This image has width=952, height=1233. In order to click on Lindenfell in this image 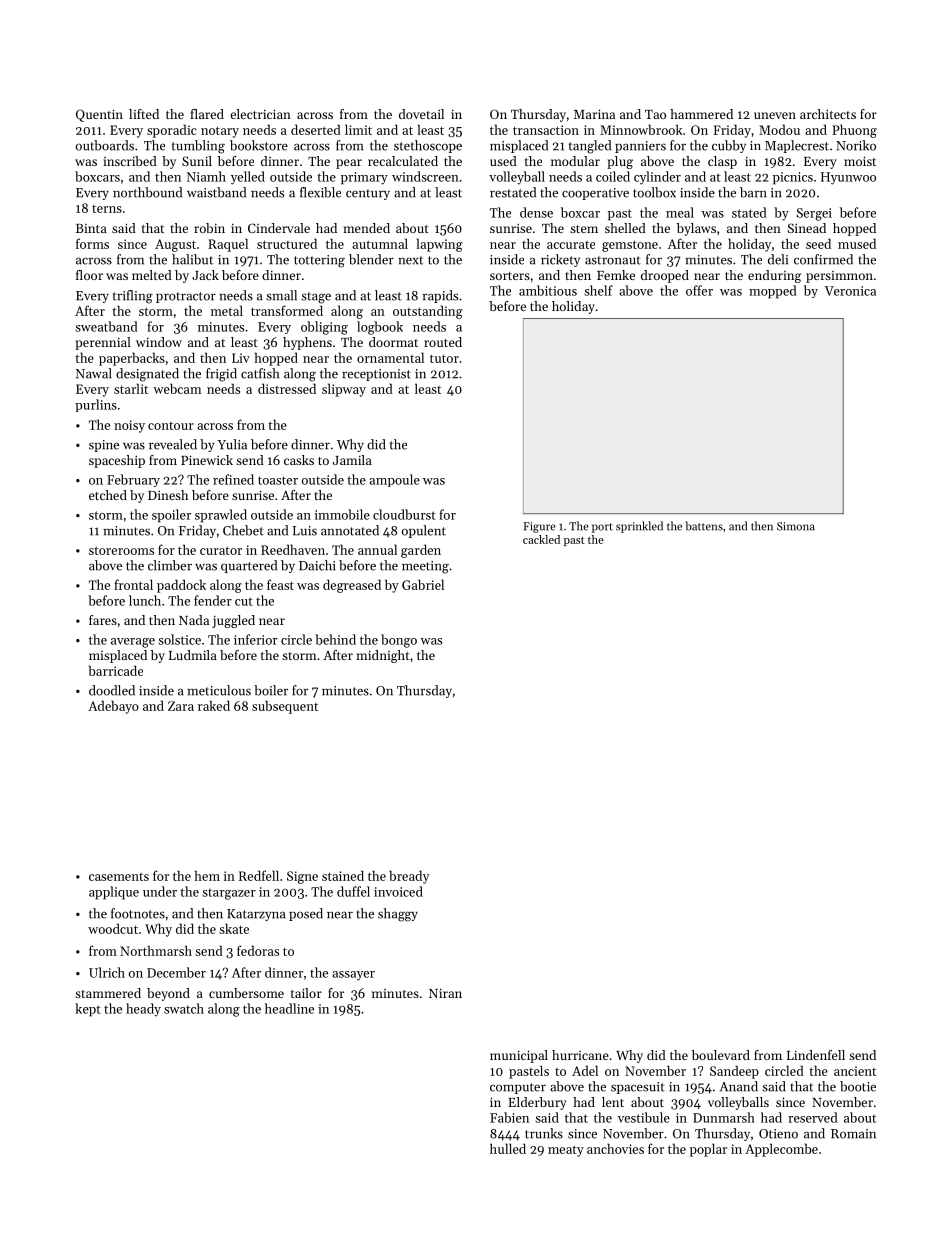, I will do `click(816, 1055)`.
